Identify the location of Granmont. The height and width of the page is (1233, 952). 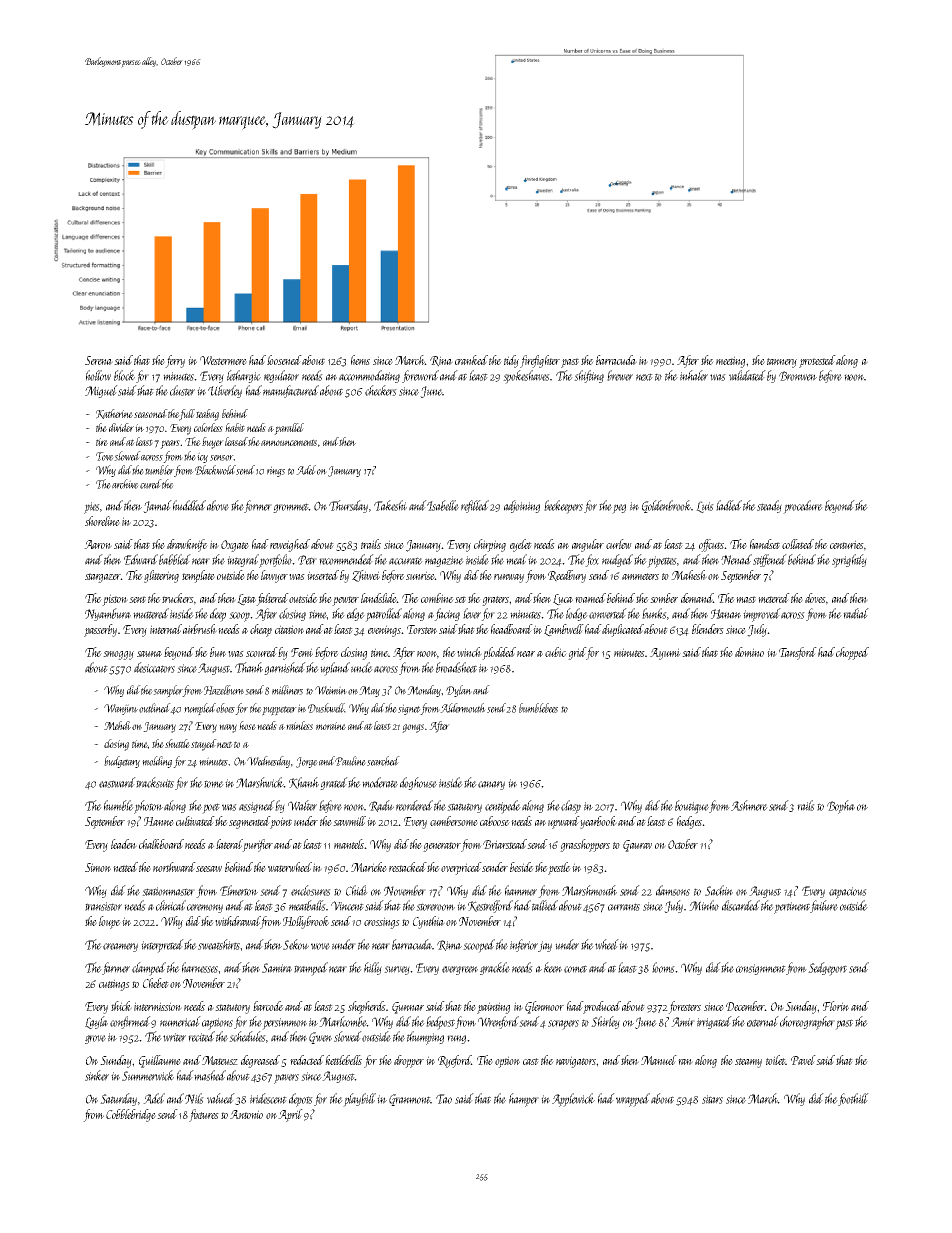
(409, 1100).
